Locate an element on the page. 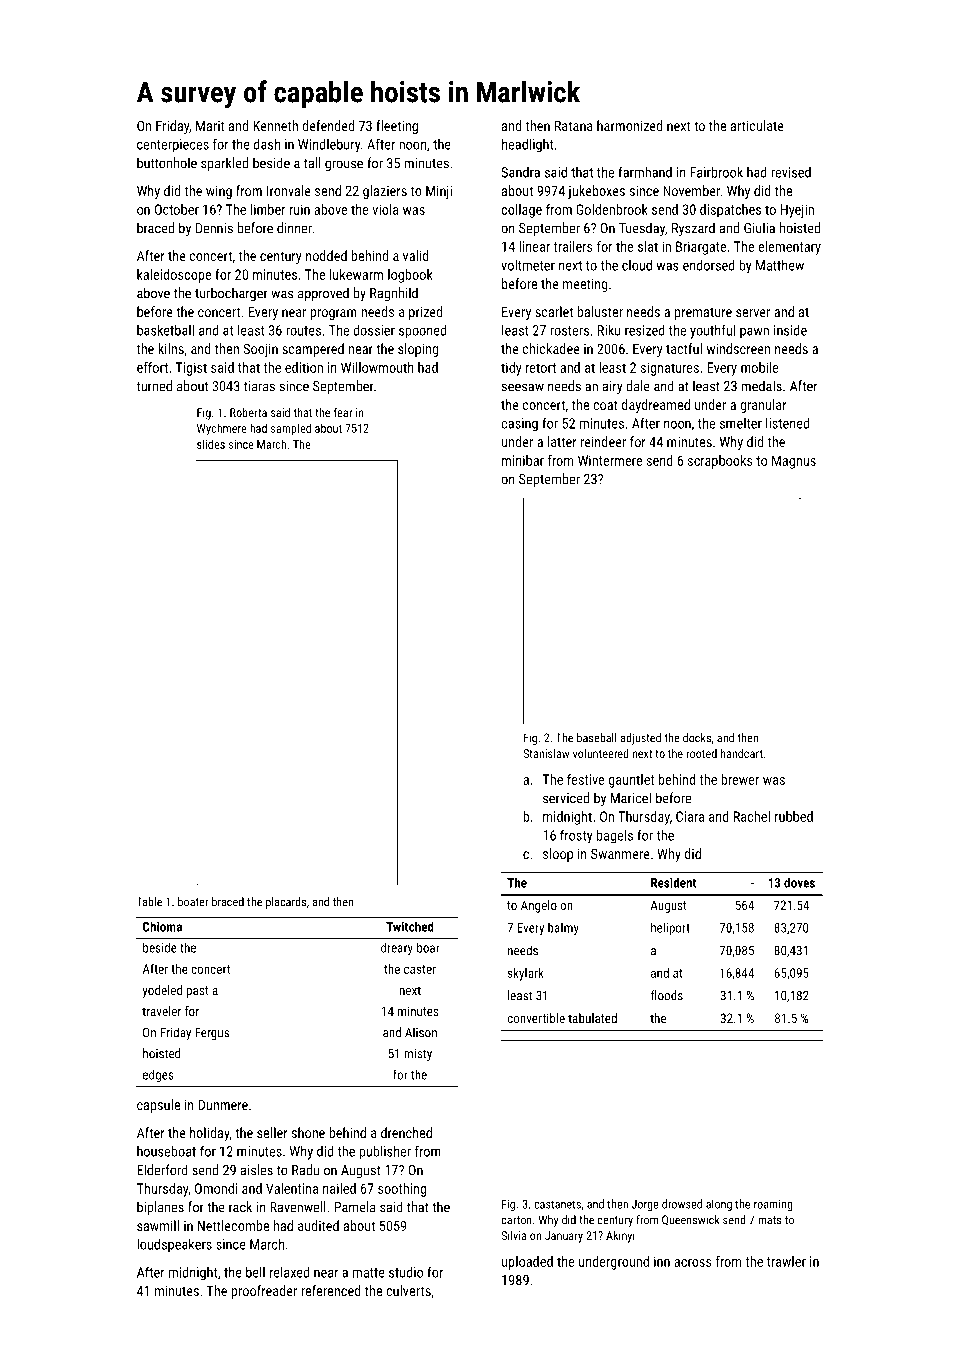 This document has height=1362, width=959. Ragnhild is located at coordinates (394, 294).
